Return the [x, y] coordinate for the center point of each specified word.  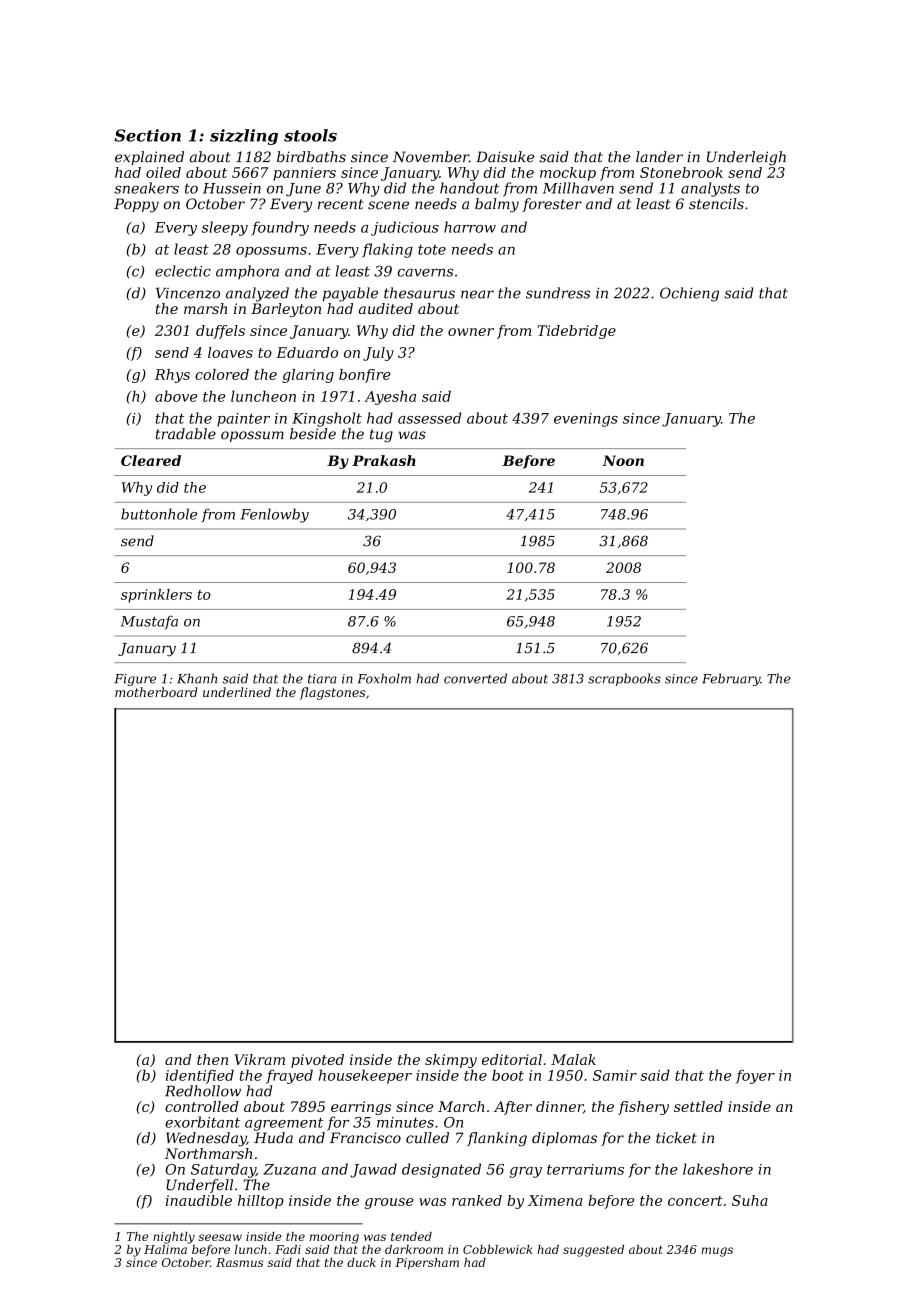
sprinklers [156, 596]
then [212, 1059]
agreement [284, 1124]
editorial [512, 1059]
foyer [755, 1077]
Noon [623, 460]
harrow [470, 227]
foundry [280, 228]
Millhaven [578, 188]
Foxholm [384, 678]
